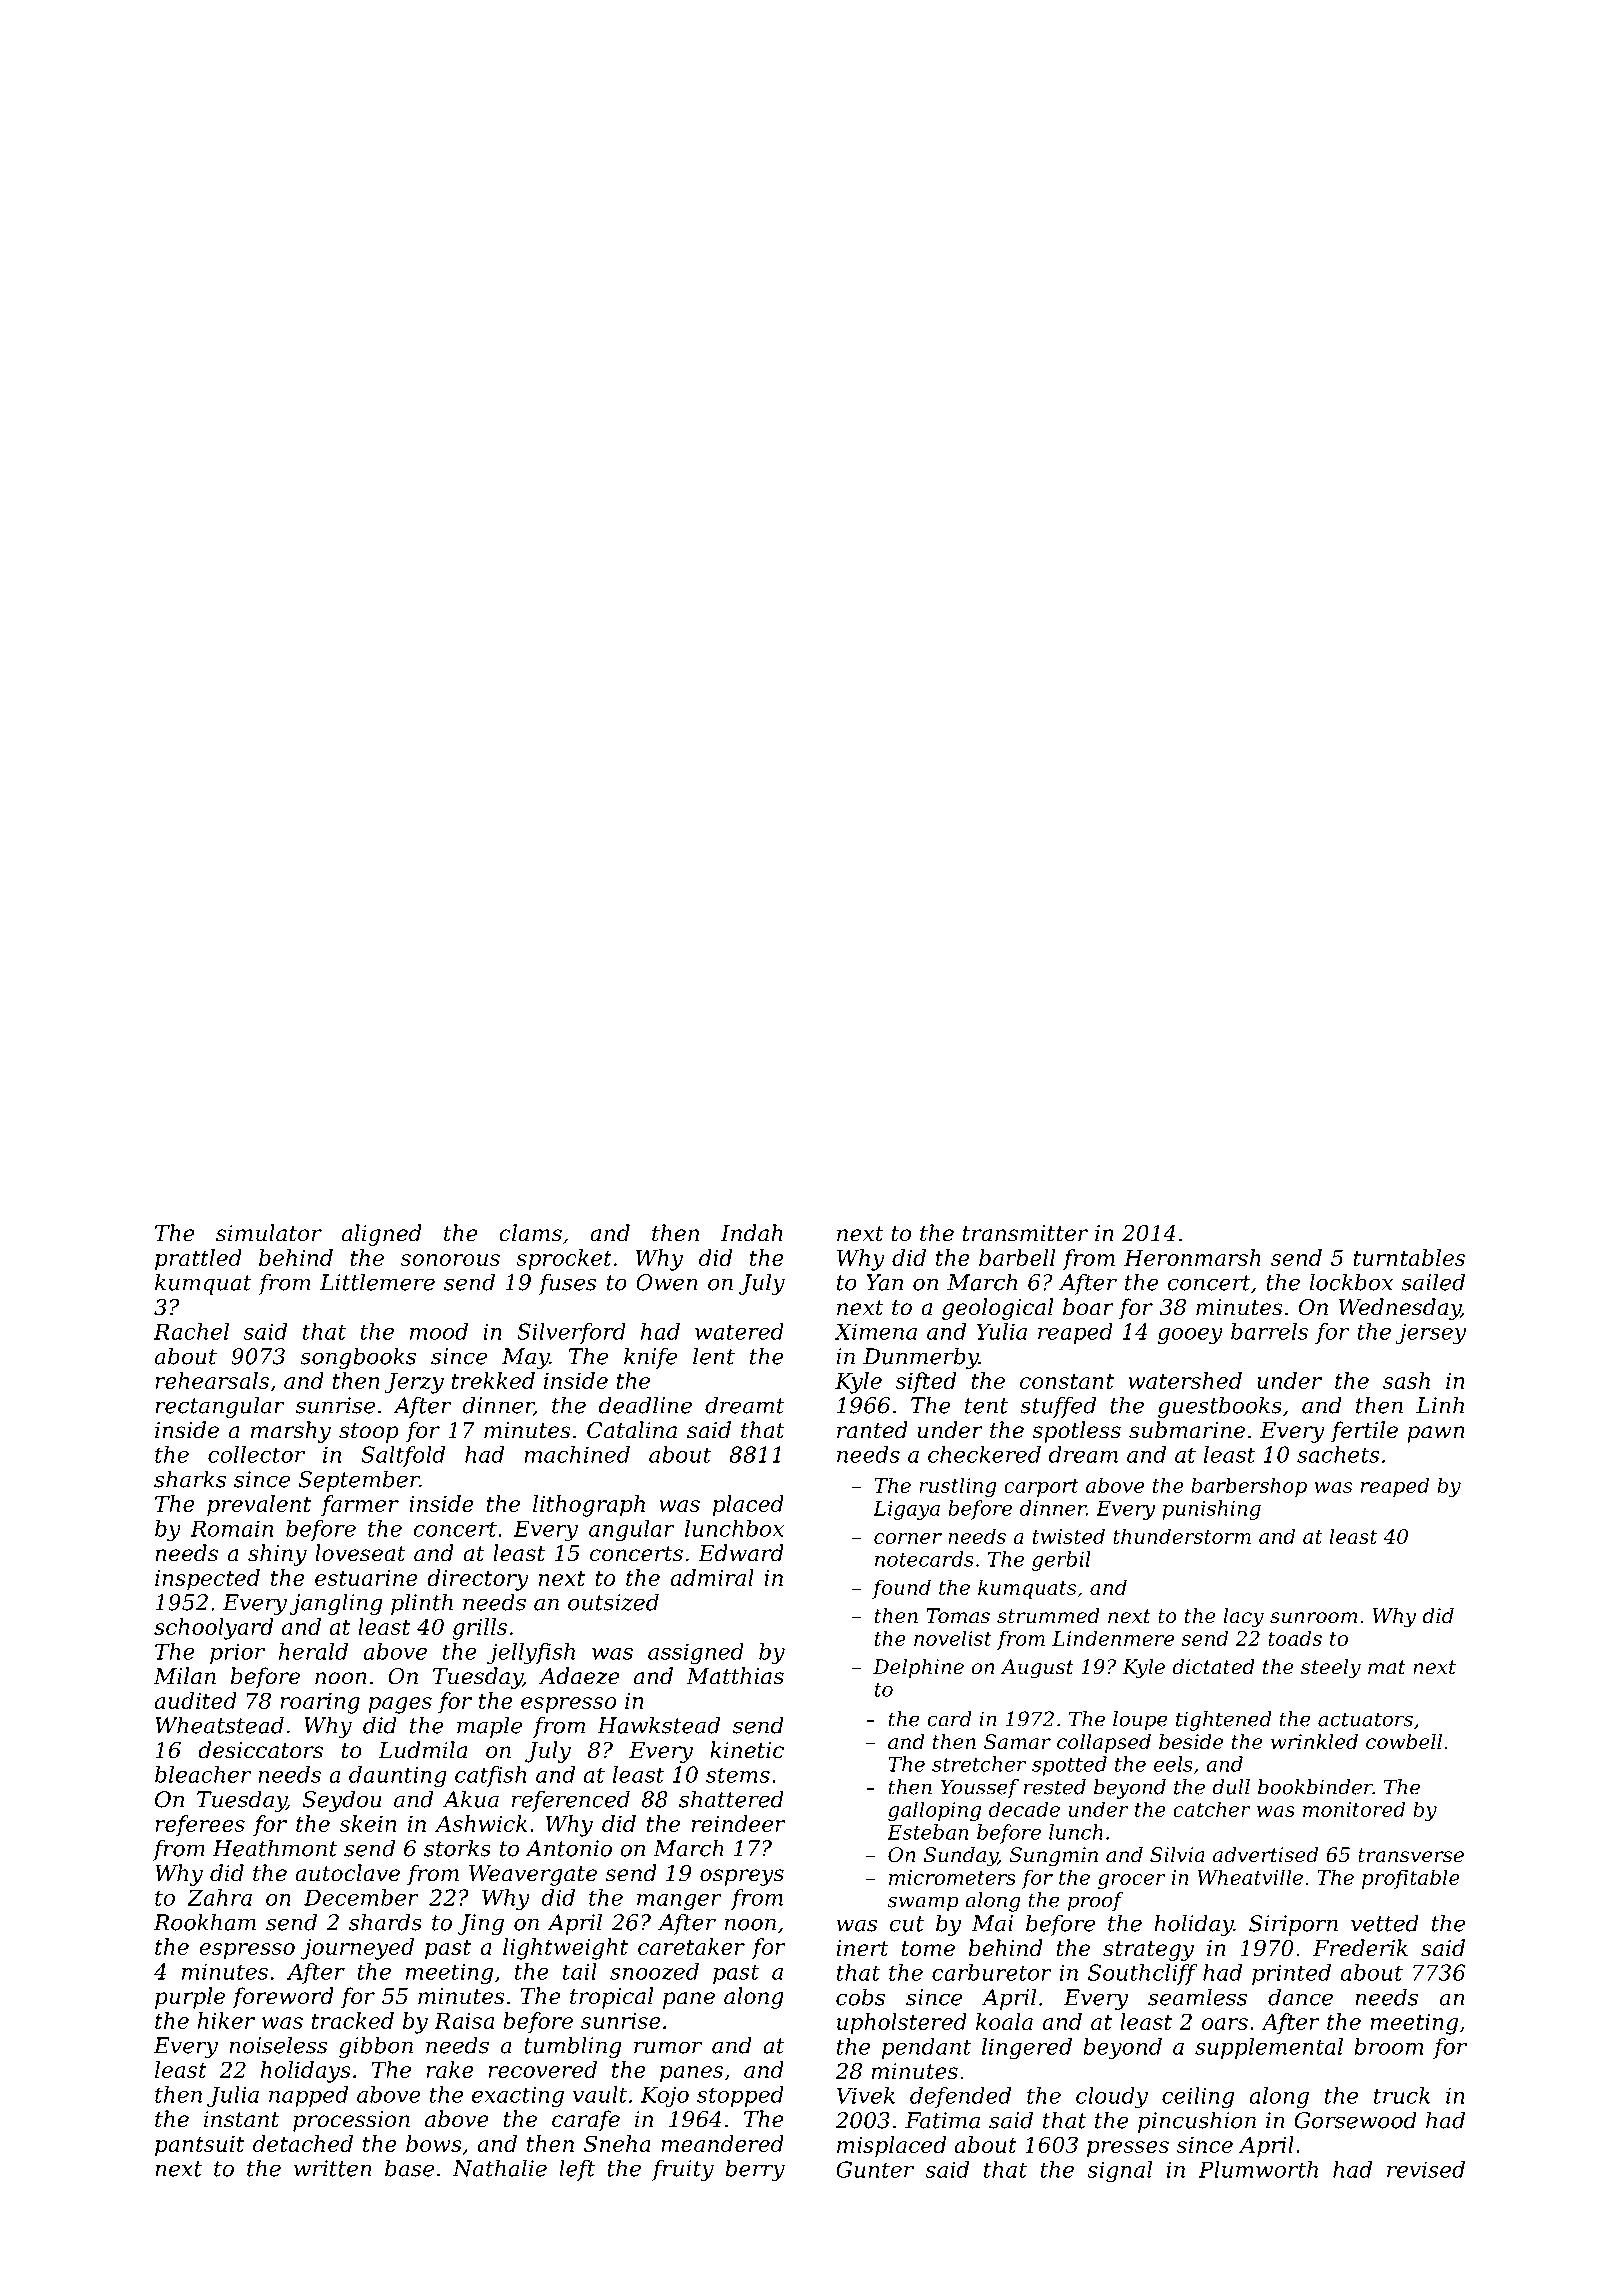 Image resolution: width=1620 pixels, height=2292 pixels. What do you see at coordinates (191, 1331) in the page?
I see `Rachel` at bounding box center [191, 1331].
